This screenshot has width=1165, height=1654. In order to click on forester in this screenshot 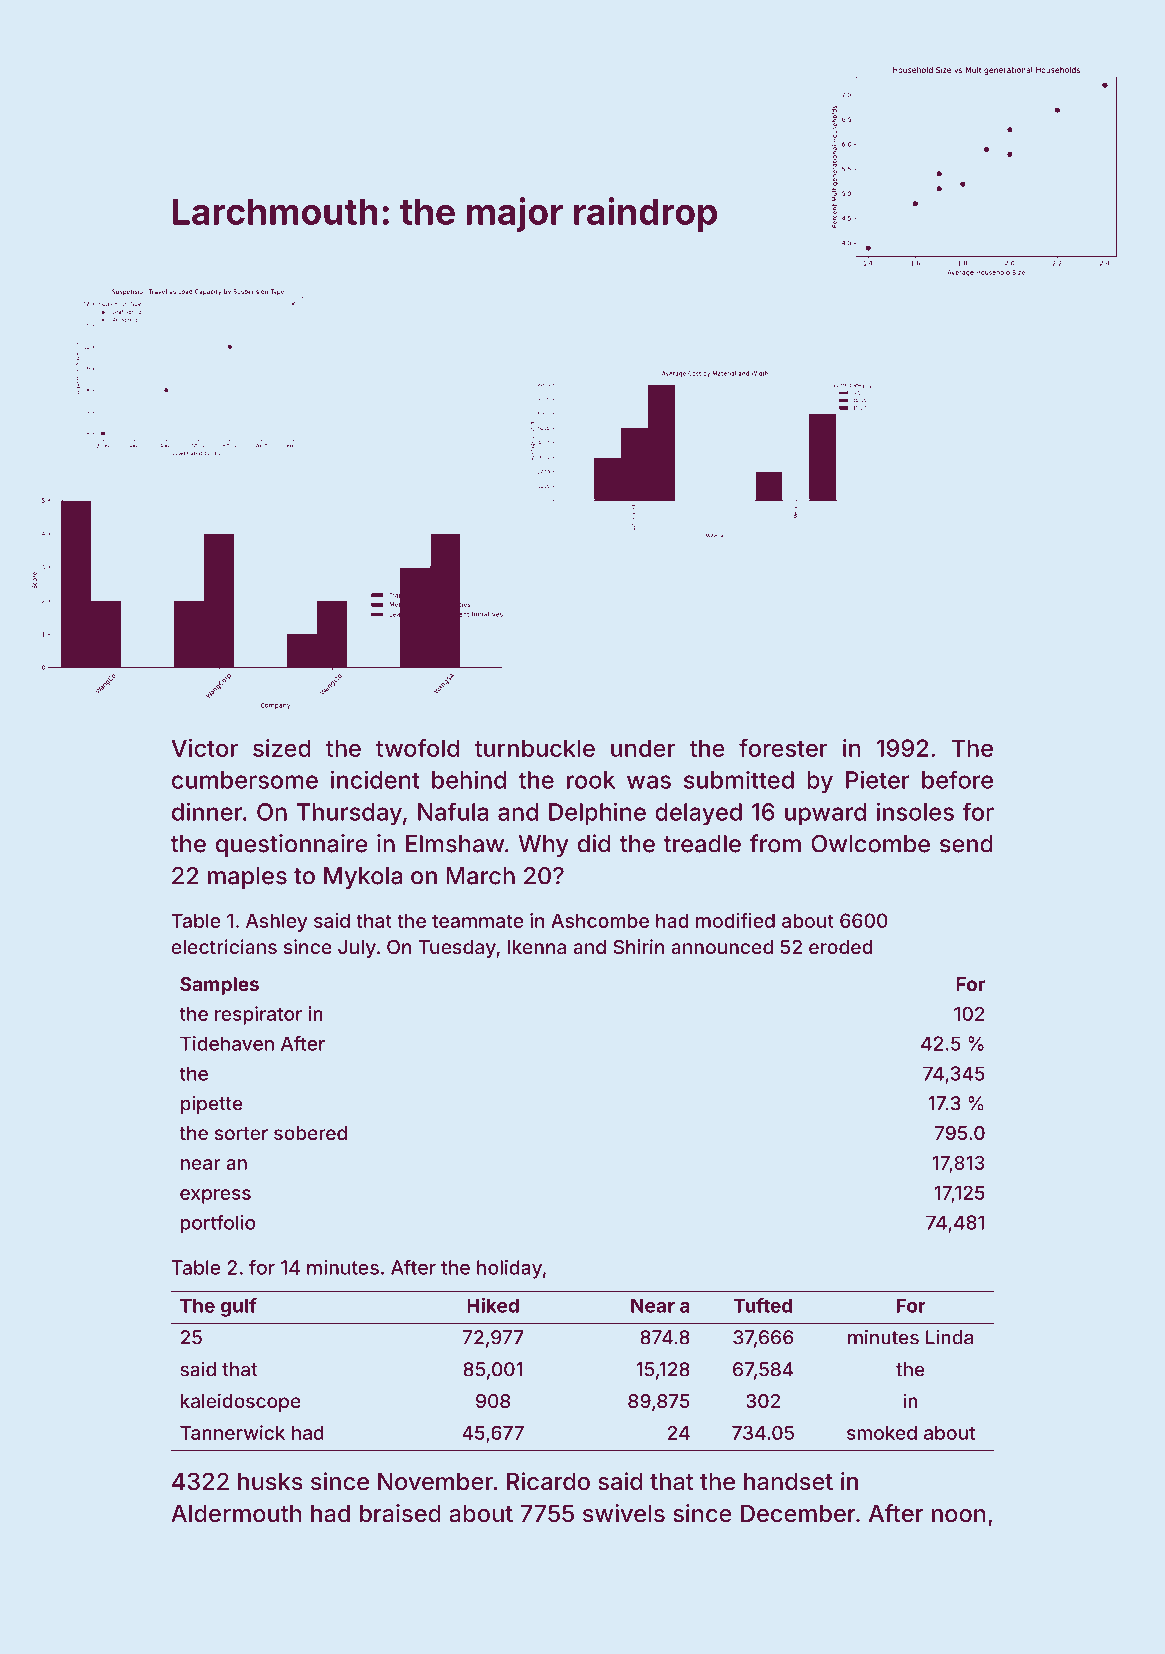, I will do `click(783, 748)`.
